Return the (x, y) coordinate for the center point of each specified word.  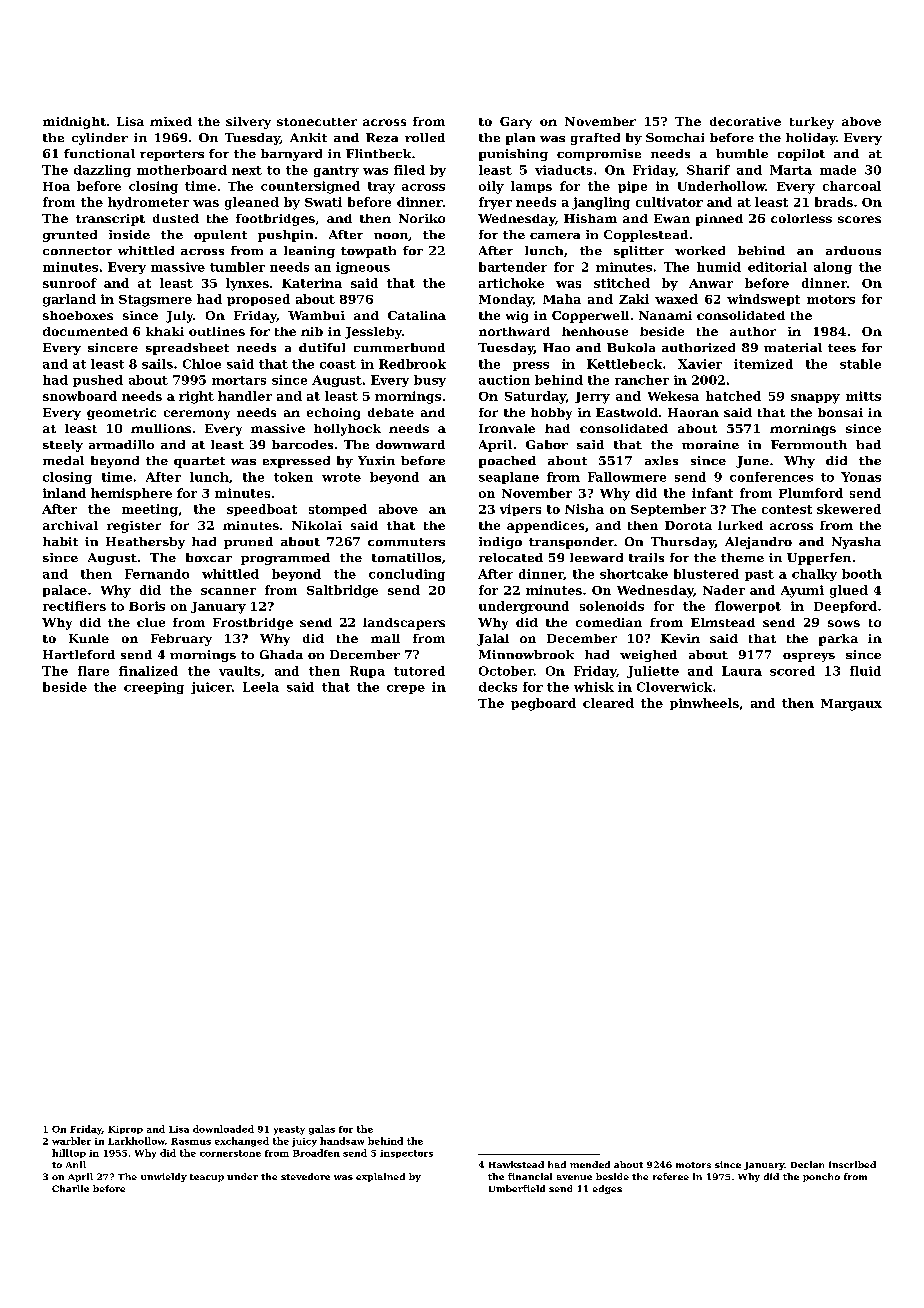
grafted (595, 139)
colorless (801, 218)
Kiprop (125, 1130)
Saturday (535, 397)
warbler (71, 1141)
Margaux (851, 705)
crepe (406, 689)
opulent (220, 236)
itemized (763, 364)
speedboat (262, 510)
